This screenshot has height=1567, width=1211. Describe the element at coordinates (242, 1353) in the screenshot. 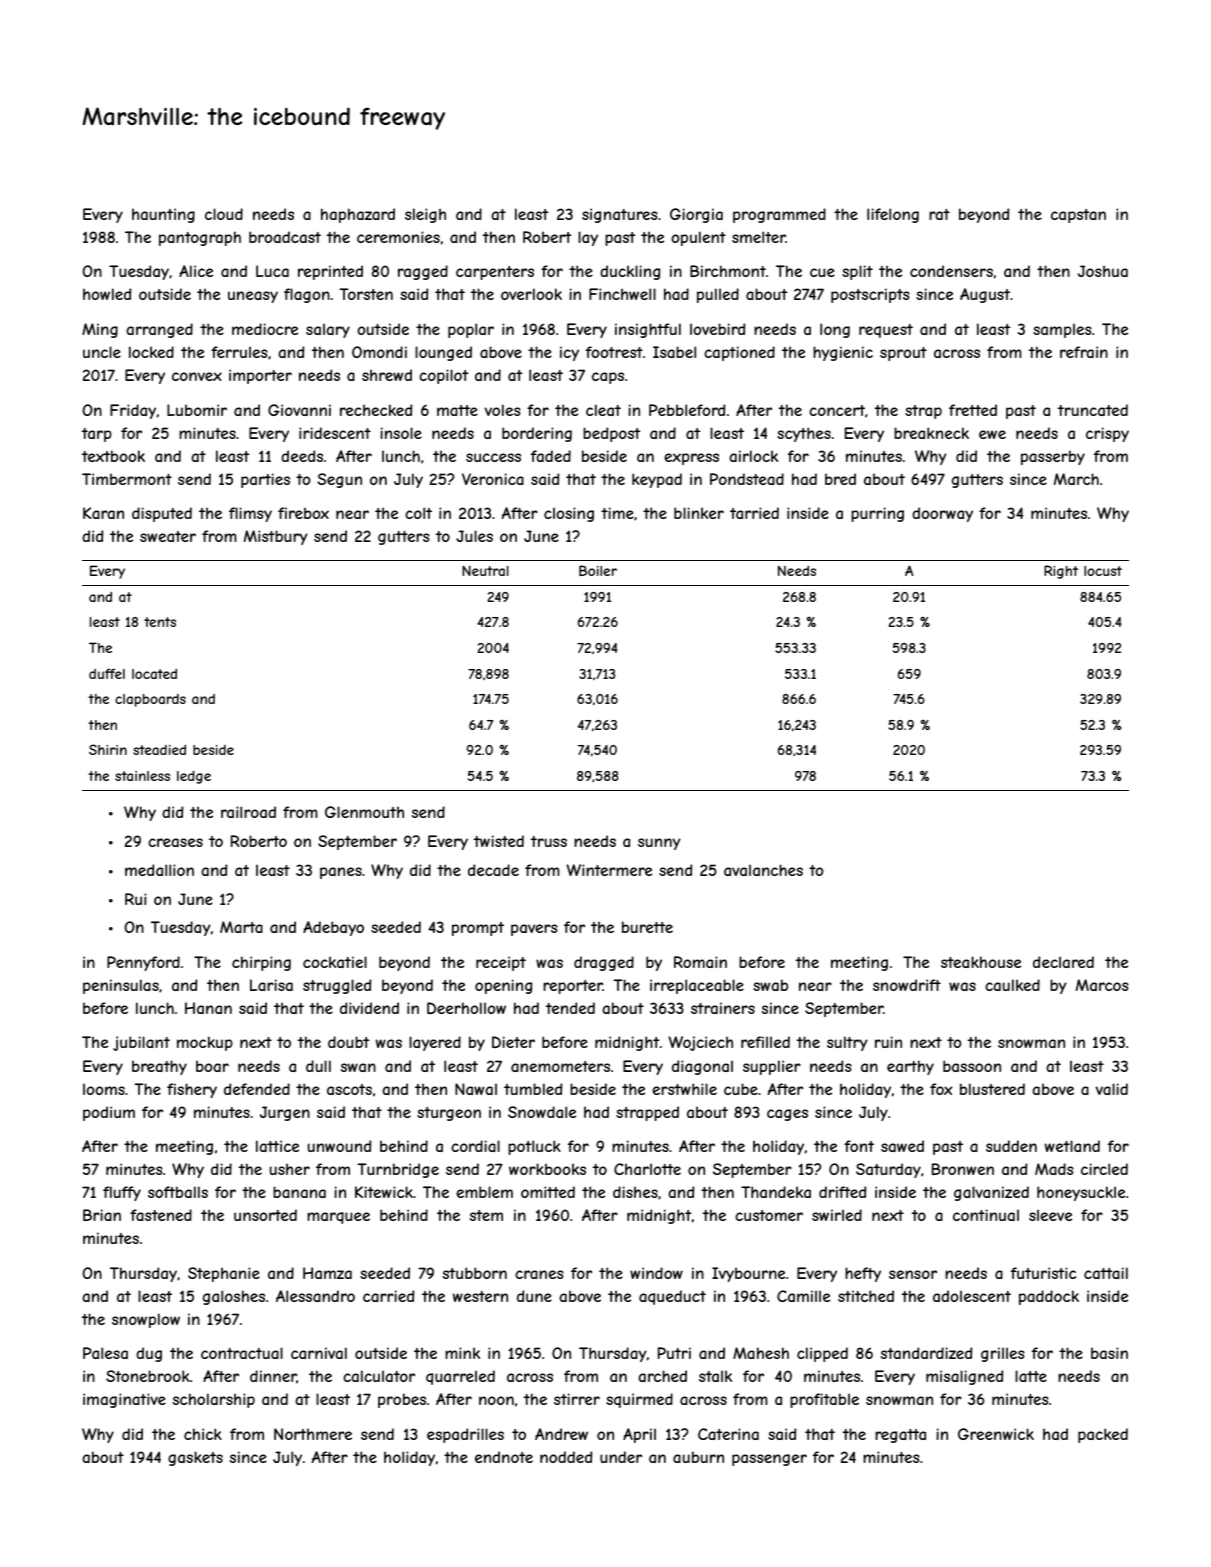

I see `contractual` at that location.
